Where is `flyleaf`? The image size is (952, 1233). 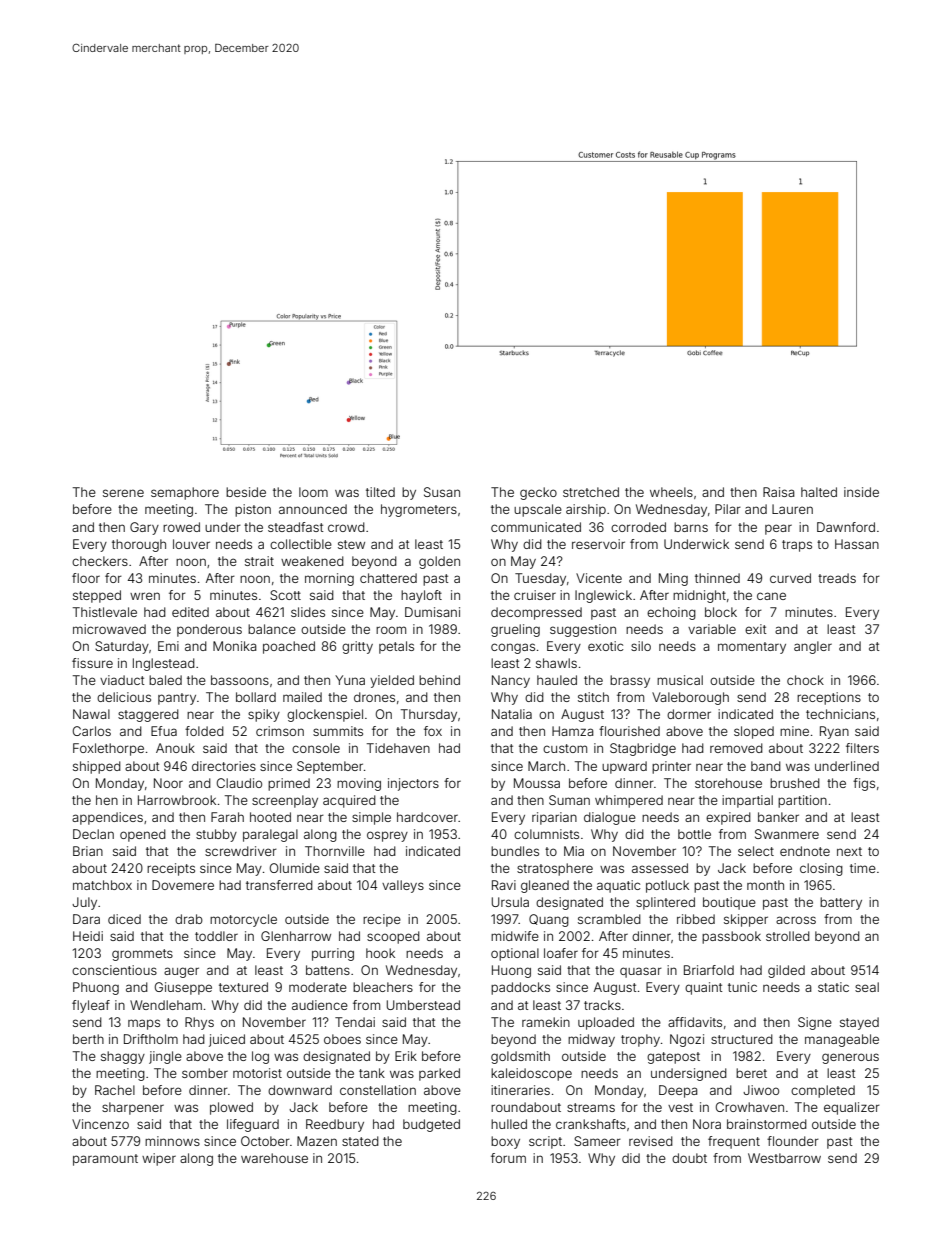 flyleaf is located at coordinates (91, 1006).
